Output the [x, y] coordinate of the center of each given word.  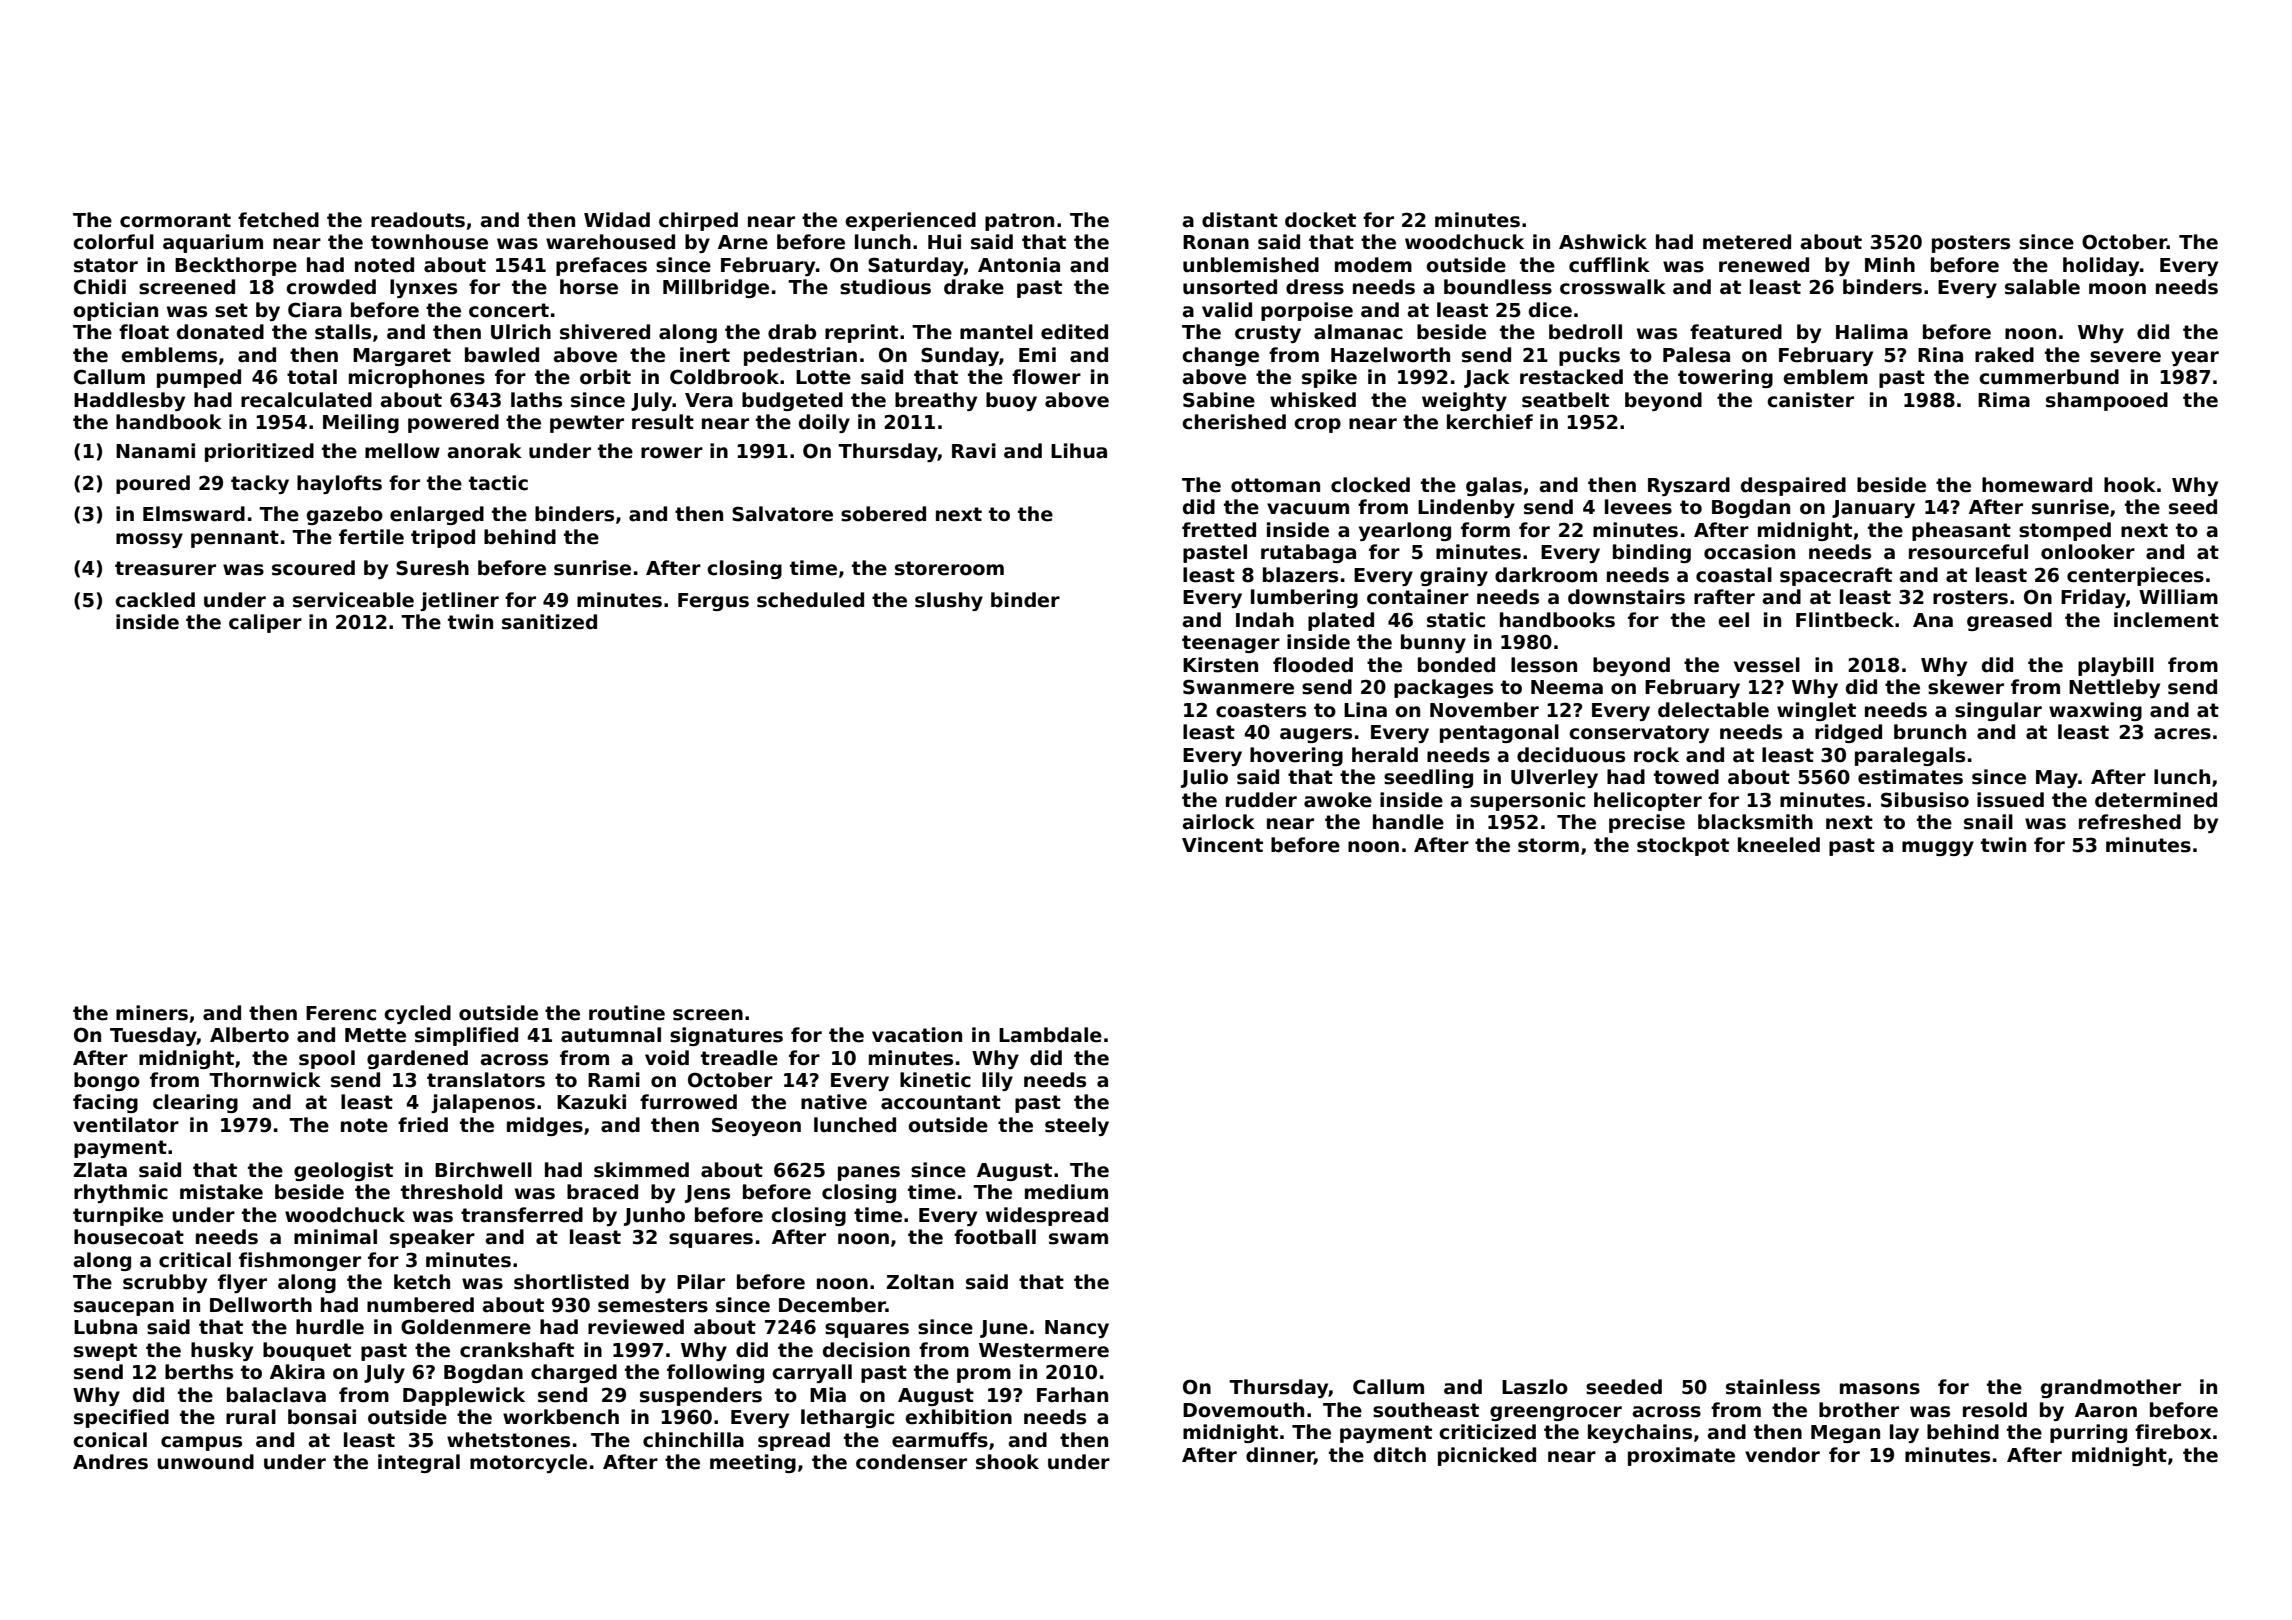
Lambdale [1050, 1035]
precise [1647, 823]
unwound [205, 1462]
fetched [278, 220]
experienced [910, 221]
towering [1725, 378]
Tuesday [153, 1036]
